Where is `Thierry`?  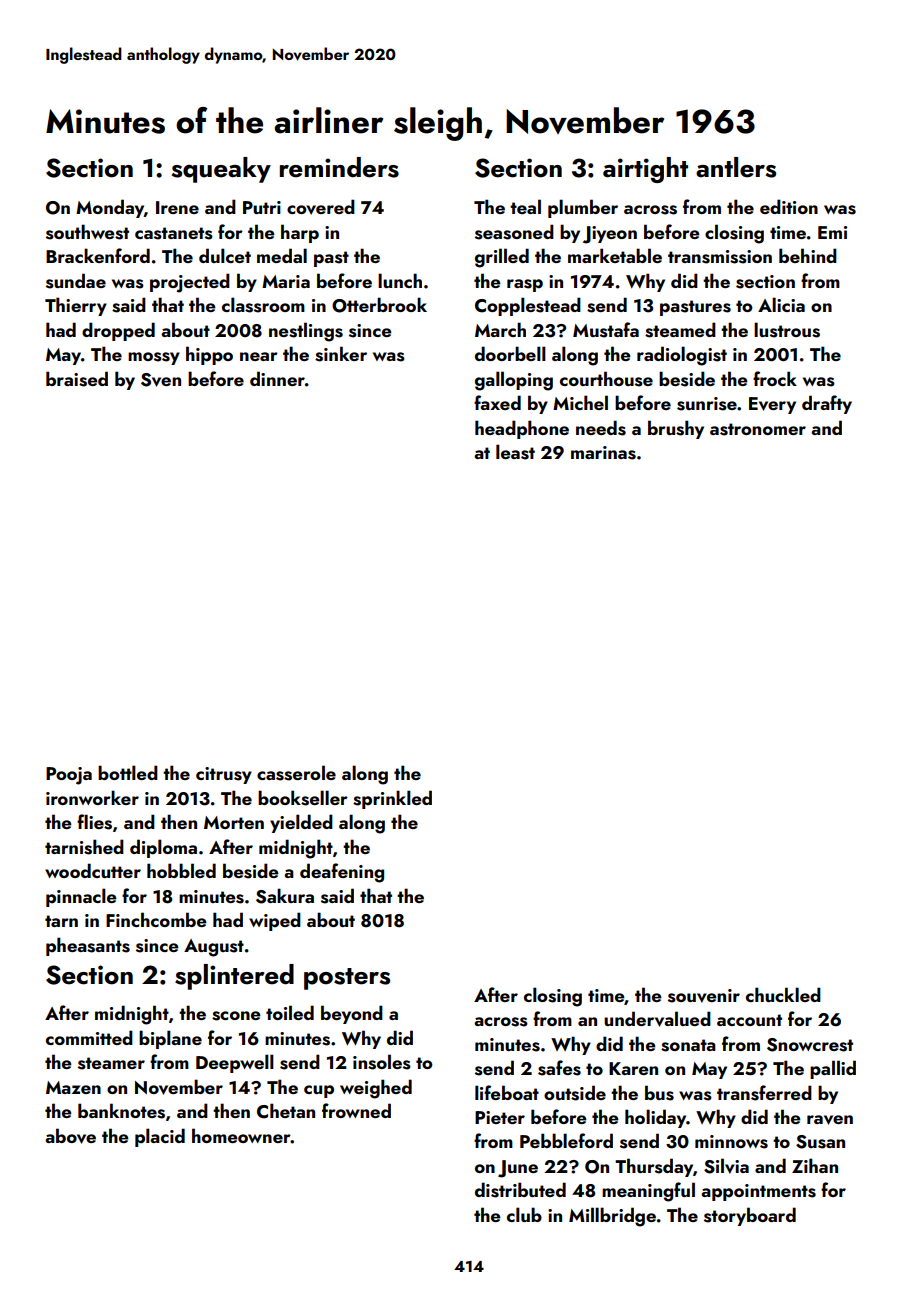 Thierry is located at coordinates (76, 306).
